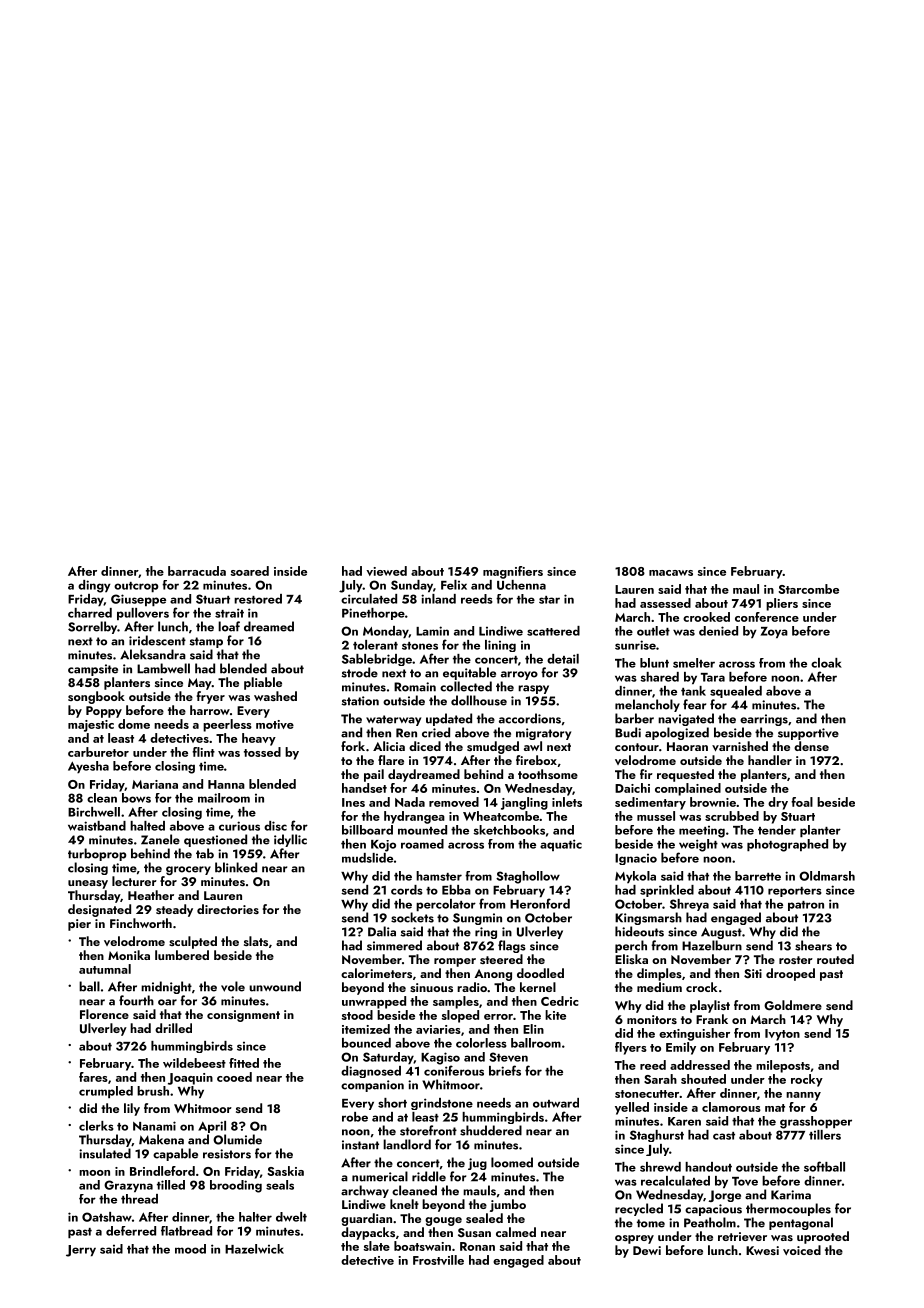  What do you see at coordinates (81, 1251) in the screenshot?
I see `Jerry` at bounding box center [81, 1251].
